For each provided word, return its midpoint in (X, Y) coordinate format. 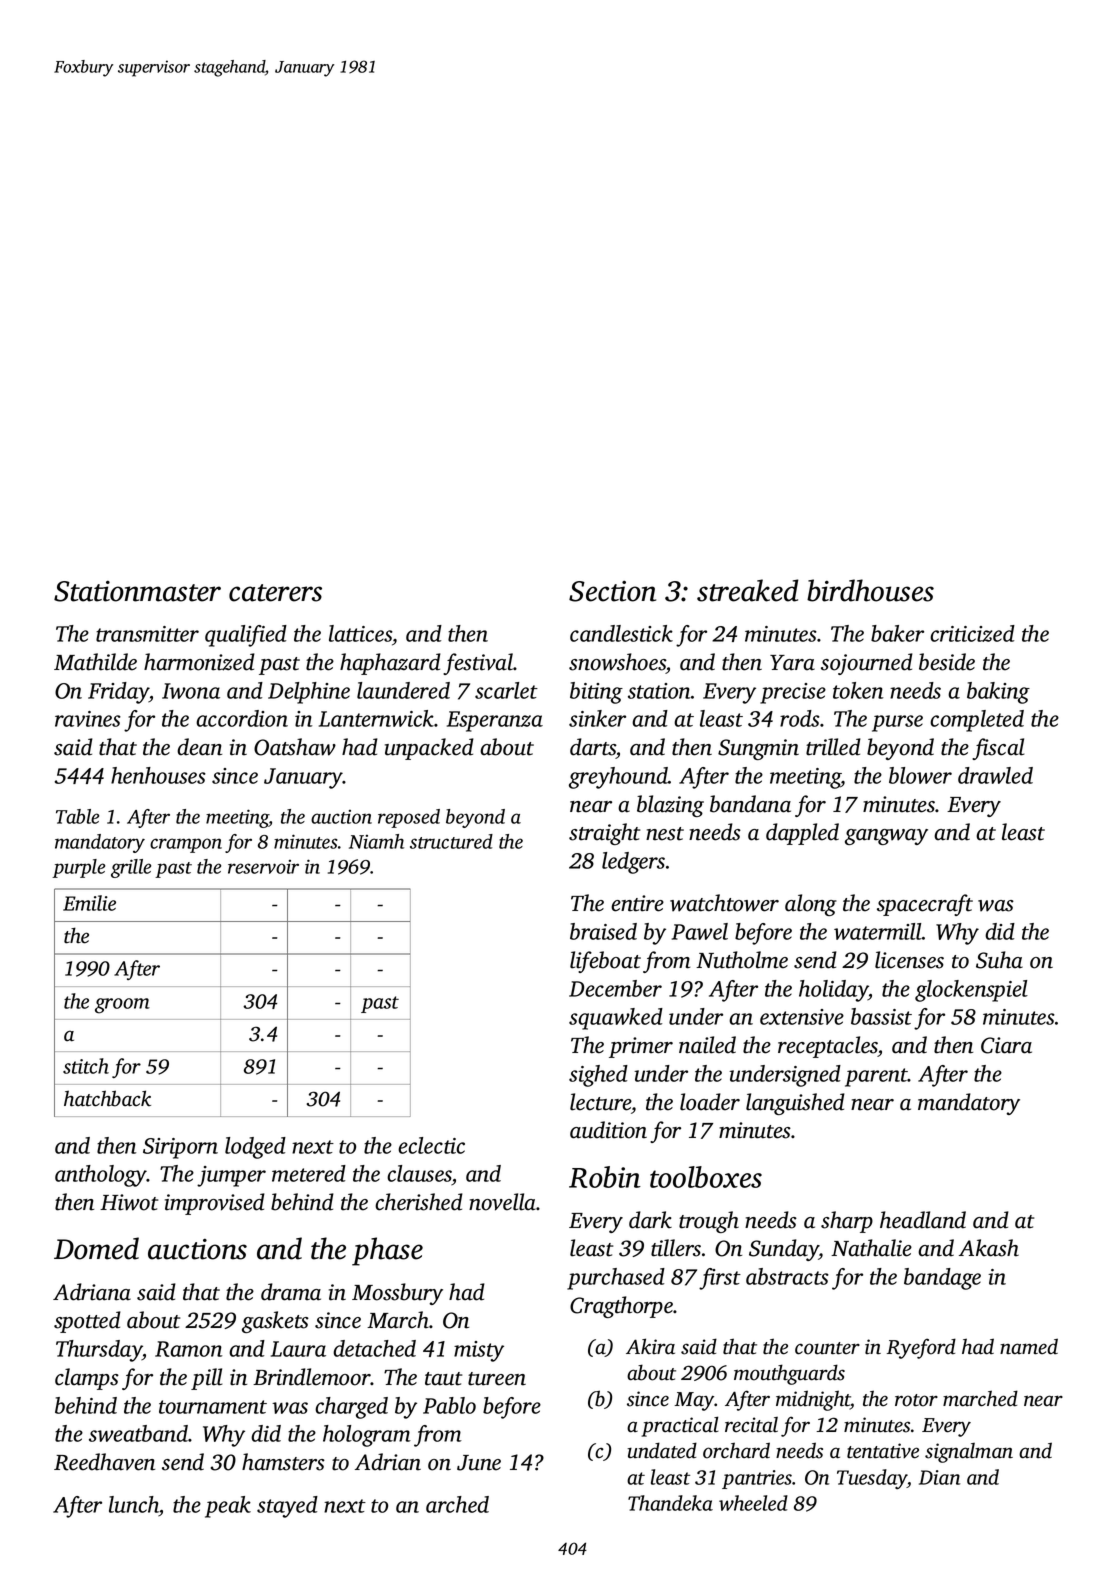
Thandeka (670, 1503)
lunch (134, 1506)
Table (77, 816)
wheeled (753, 1503)
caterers (275, 593)
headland (923, 1220)
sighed (598, 1076)
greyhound (618, 778)
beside (947, 662)
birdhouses (870, 590)
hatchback (107, 1098)
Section (612, 591)
